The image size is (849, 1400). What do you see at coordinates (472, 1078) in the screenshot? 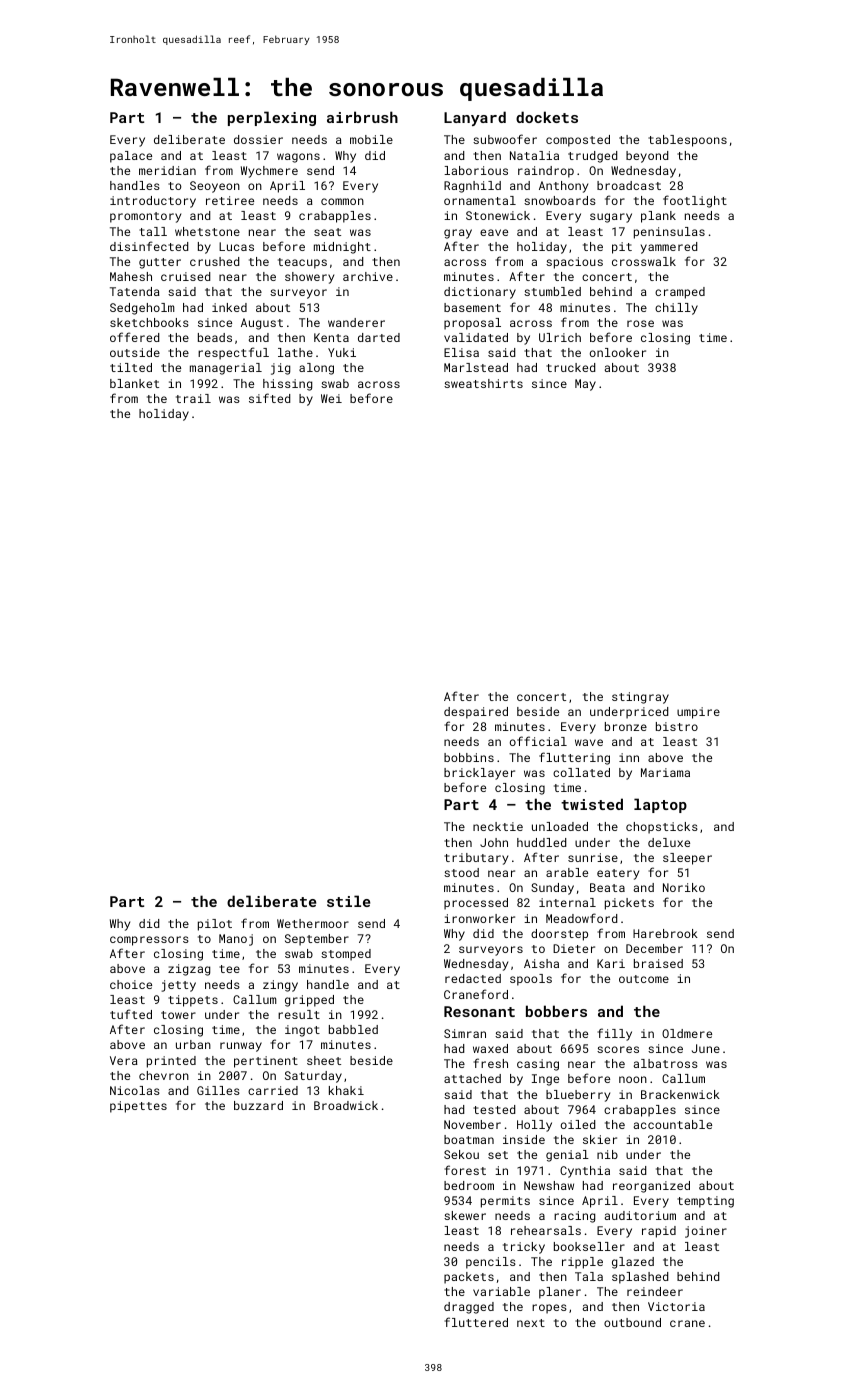
I see `attached` at bounding box center [472, 1078].
